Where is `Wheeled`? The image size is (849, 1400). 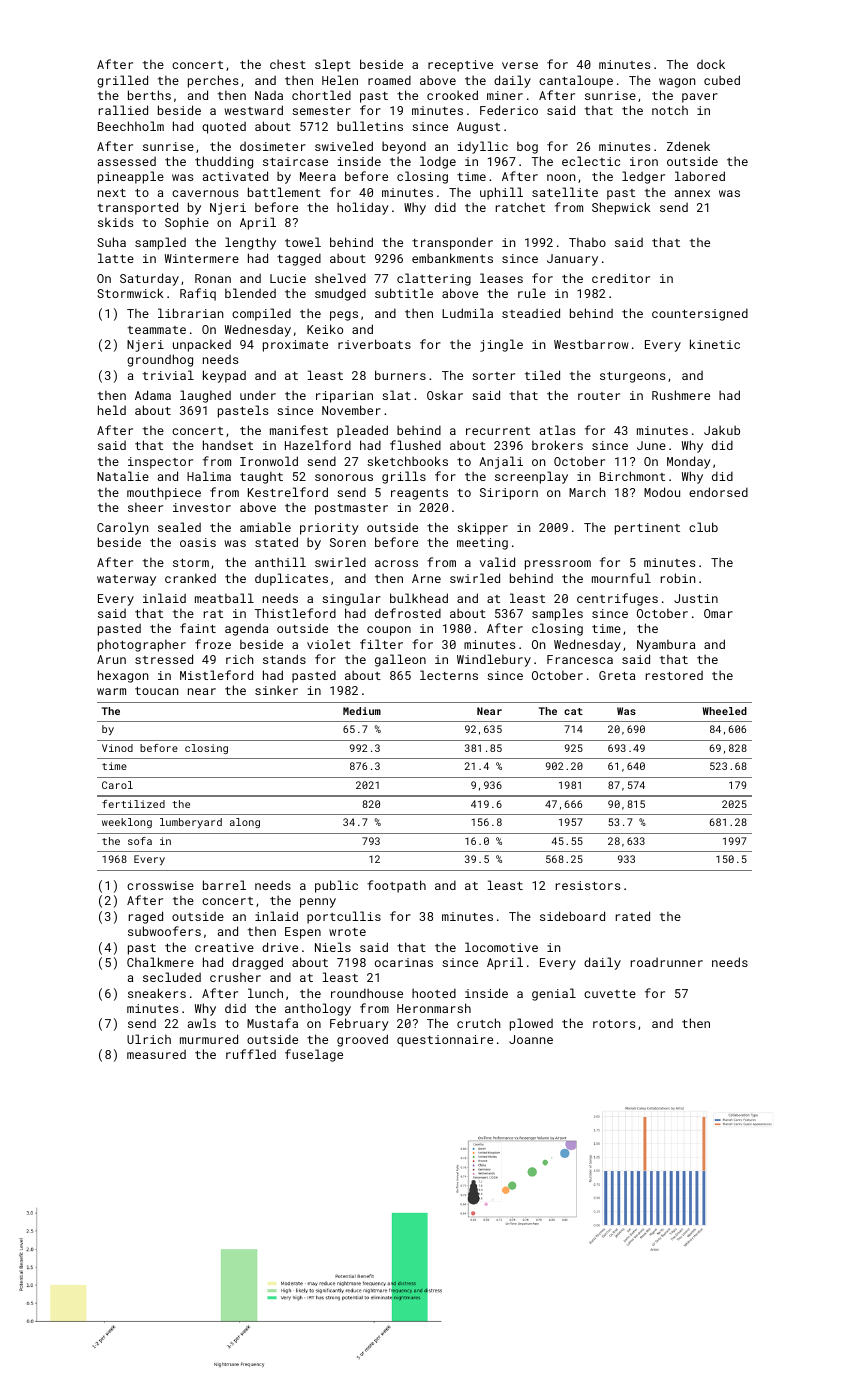 Wheeled is located at coordinates (725, 711).
